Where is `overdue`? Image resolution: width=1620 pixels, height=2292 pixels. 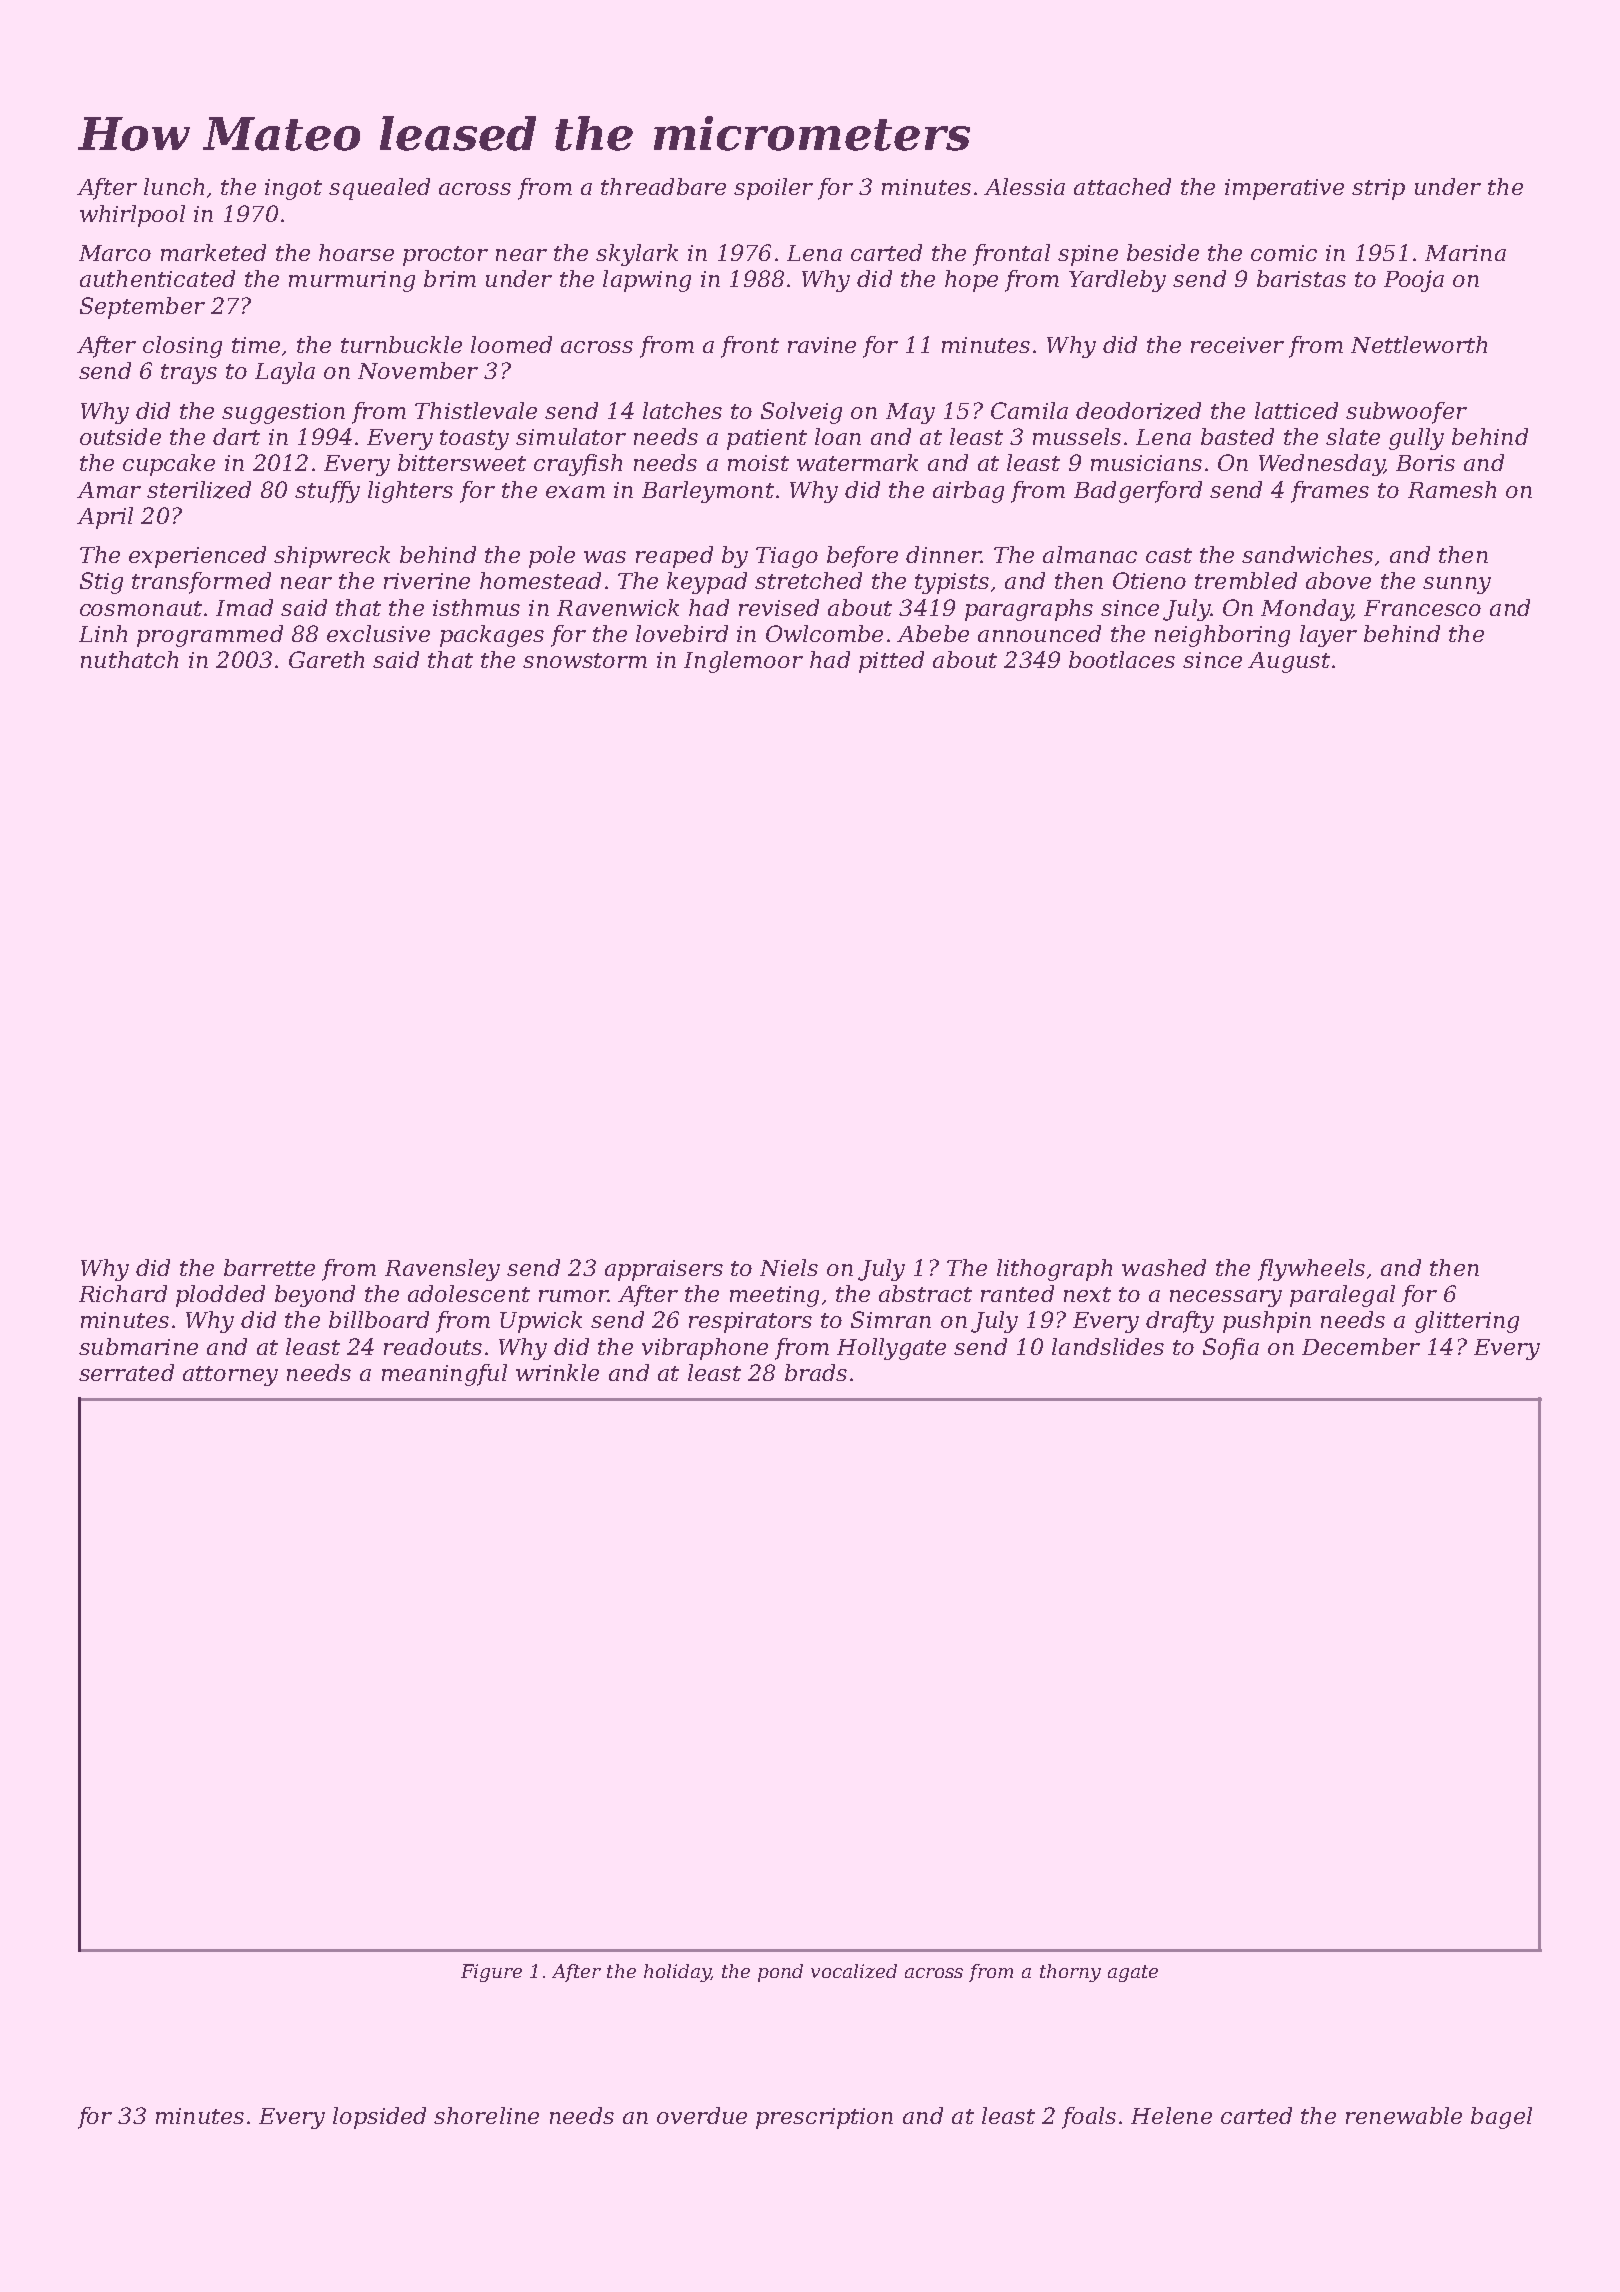
overdue is located at coordinates (702, 2115).
